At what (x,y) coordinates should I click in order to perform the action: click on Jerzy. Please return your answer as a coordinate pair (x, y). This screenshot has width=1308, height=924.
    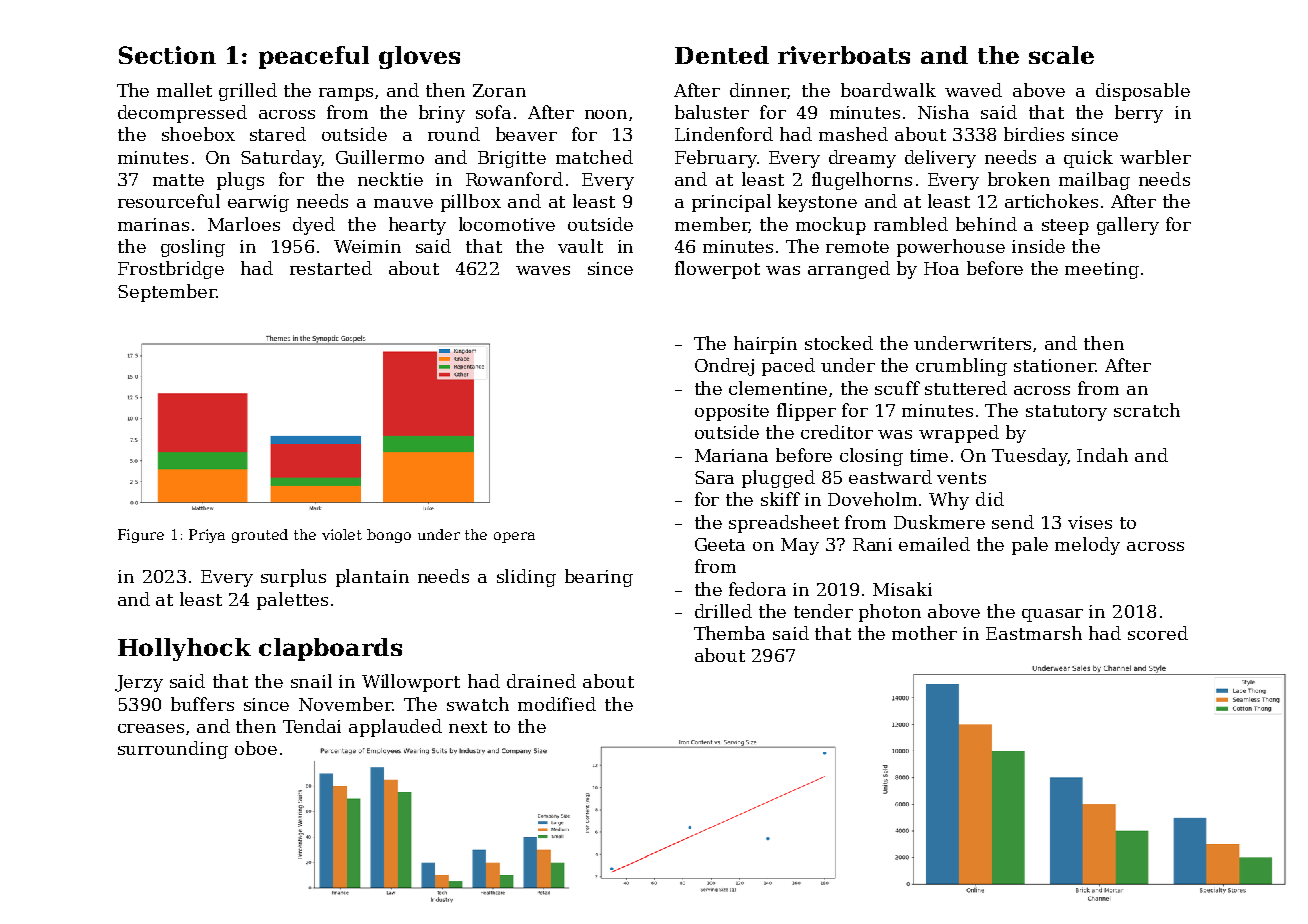
    Looking at the image, I should click on (139, 683).
